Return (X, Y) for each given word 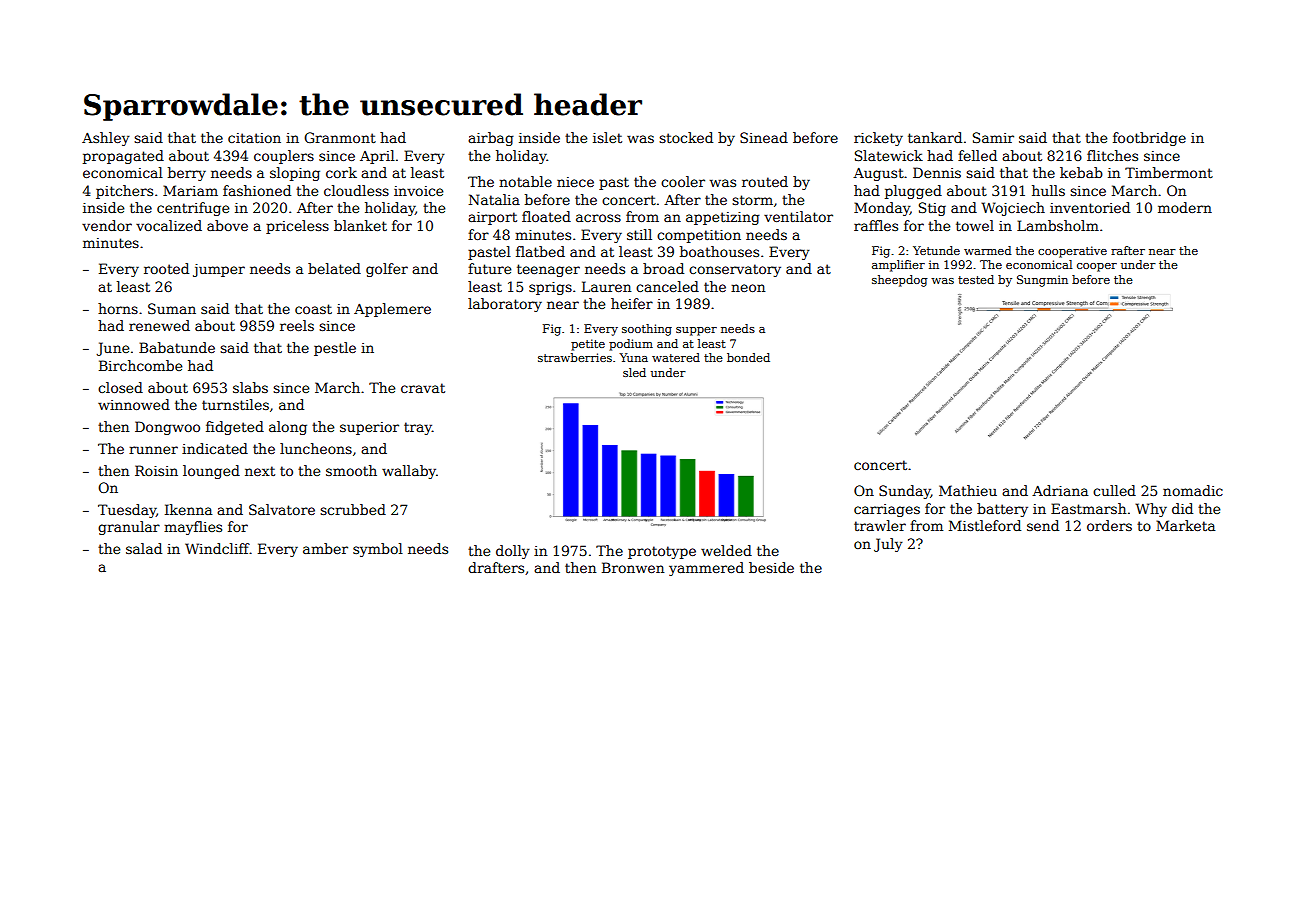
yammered (706, 569)
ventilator (798, 216)
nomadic (1193, 490)
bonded (748, 357)
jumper (219, 270)
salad (144, 548)
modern (1185, 207)
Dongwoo (167, 428)
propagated (123, 157)
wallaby (409, 472)
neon (748, 288)
